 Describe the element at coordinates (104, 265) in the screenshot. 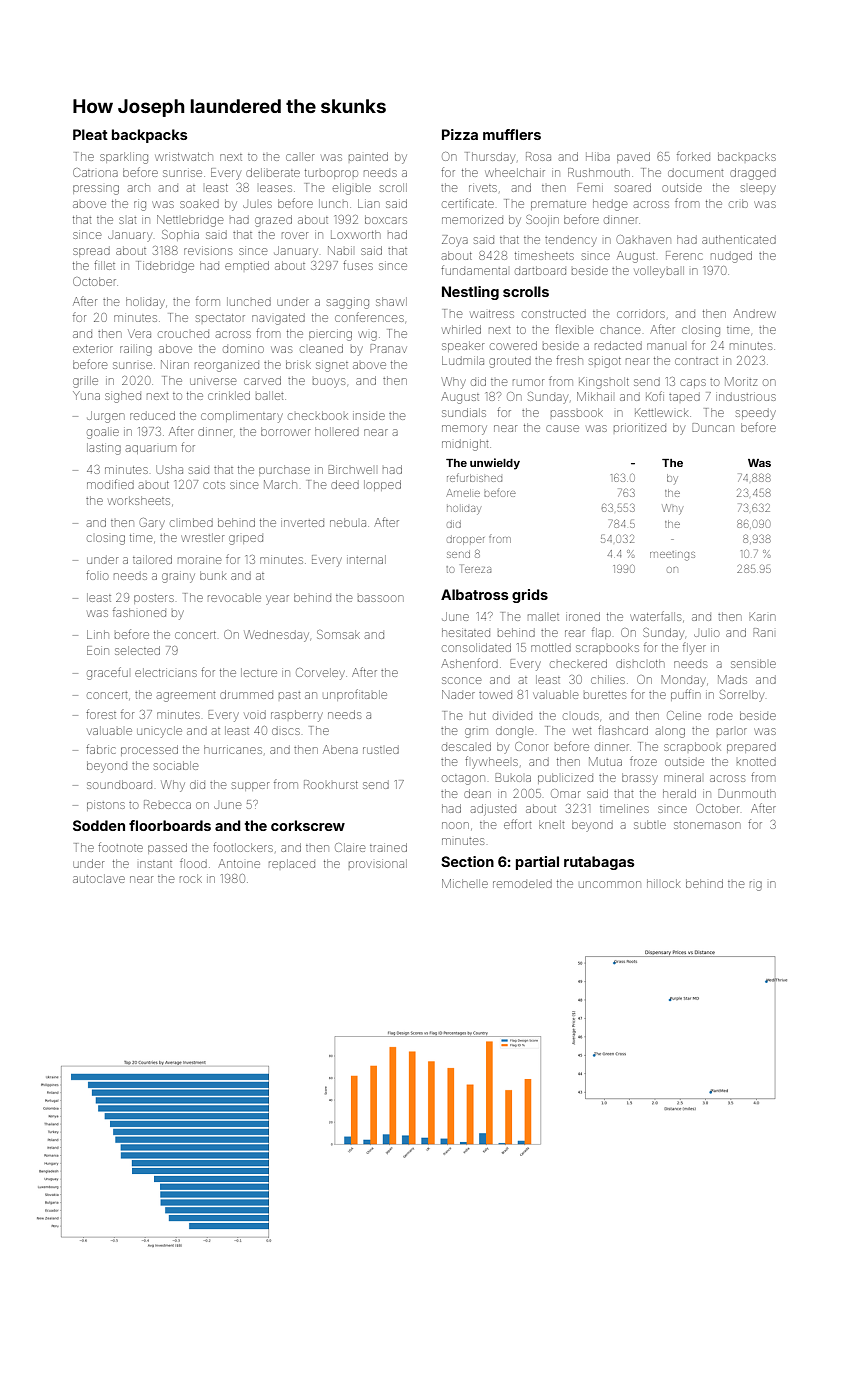

I see `fillet` at that location.
